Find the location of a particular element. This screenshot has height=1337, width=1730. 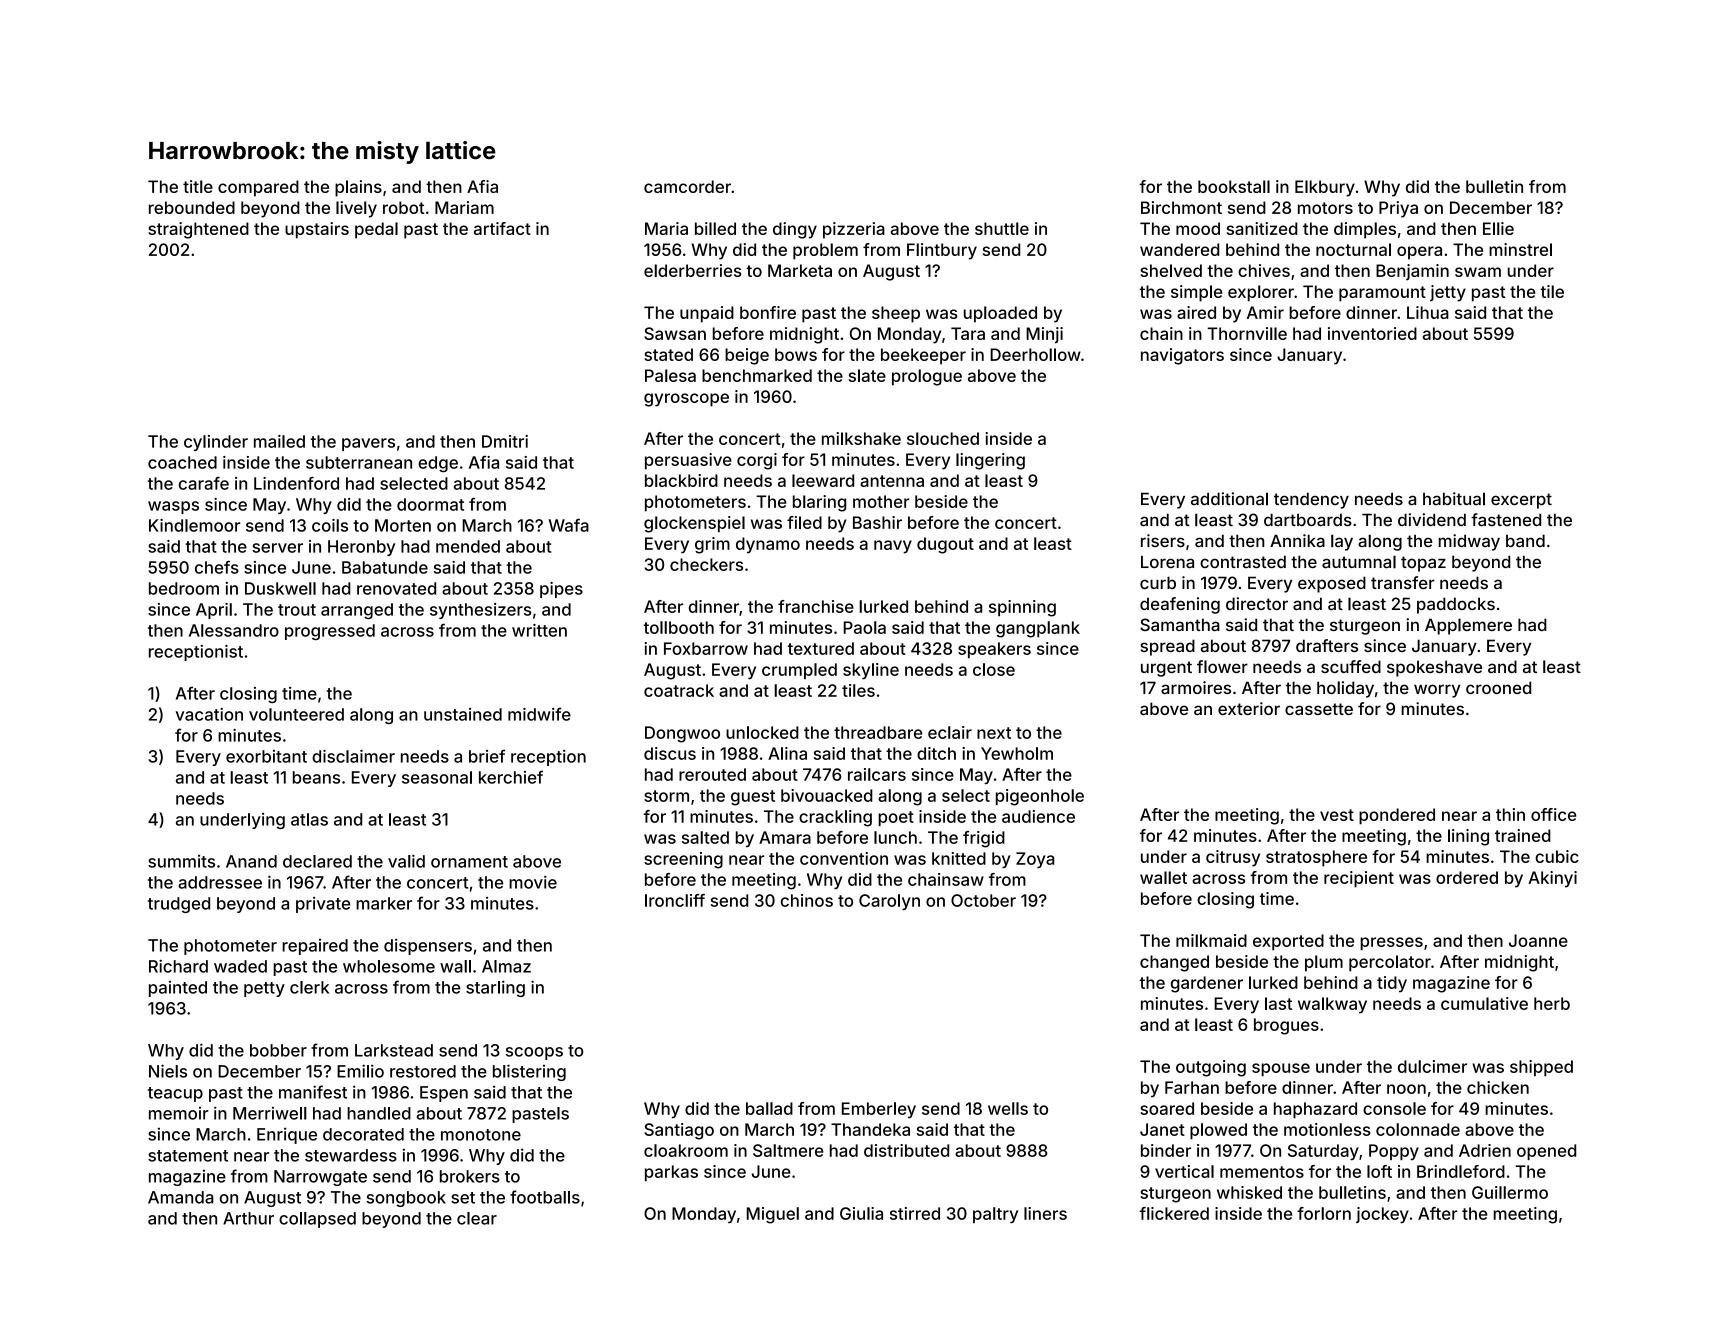

addressee is located at coordinates (220, 882).
